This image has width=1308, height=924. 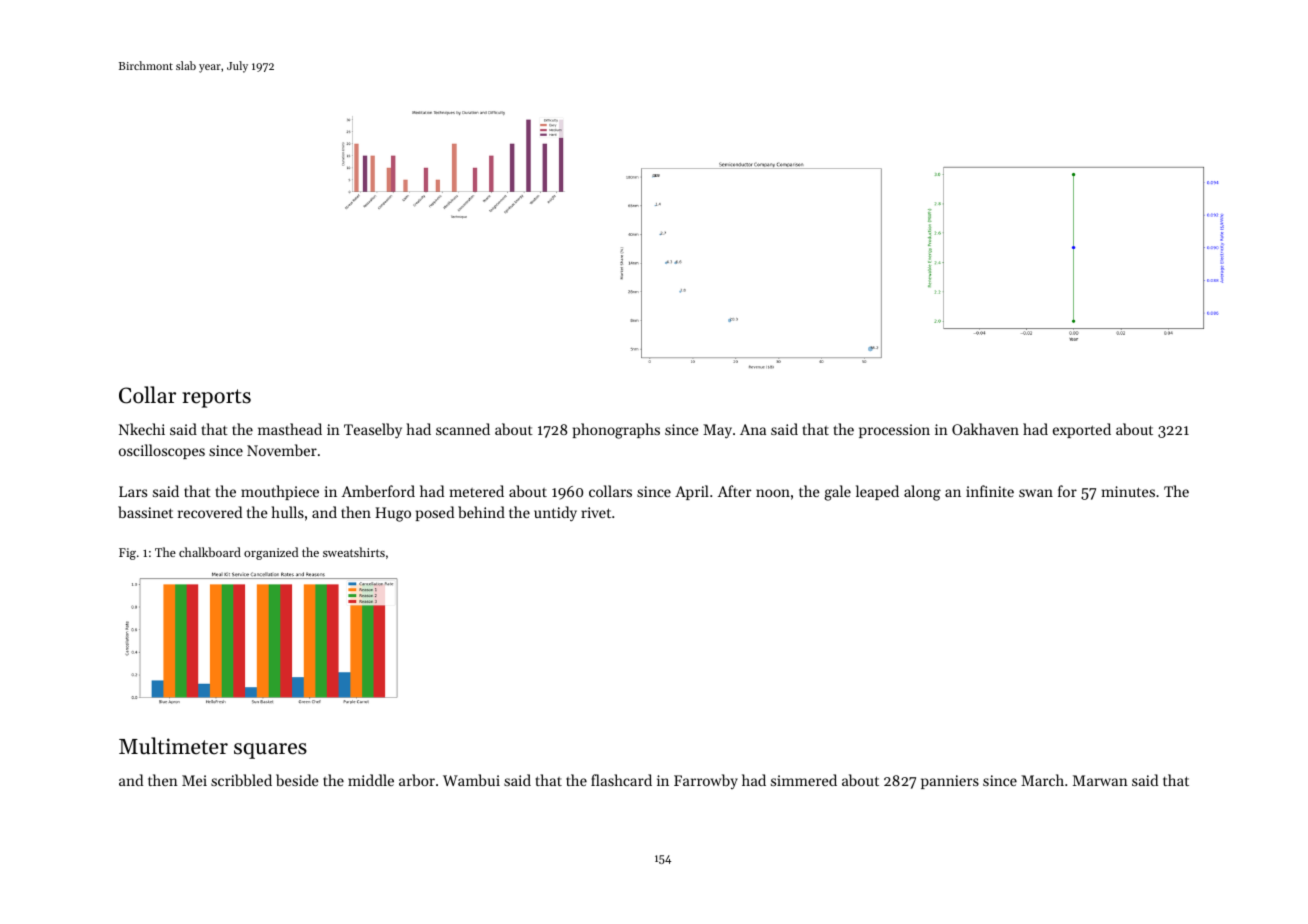 I want to click on Oakhaven, so click(x=985, y=429).
